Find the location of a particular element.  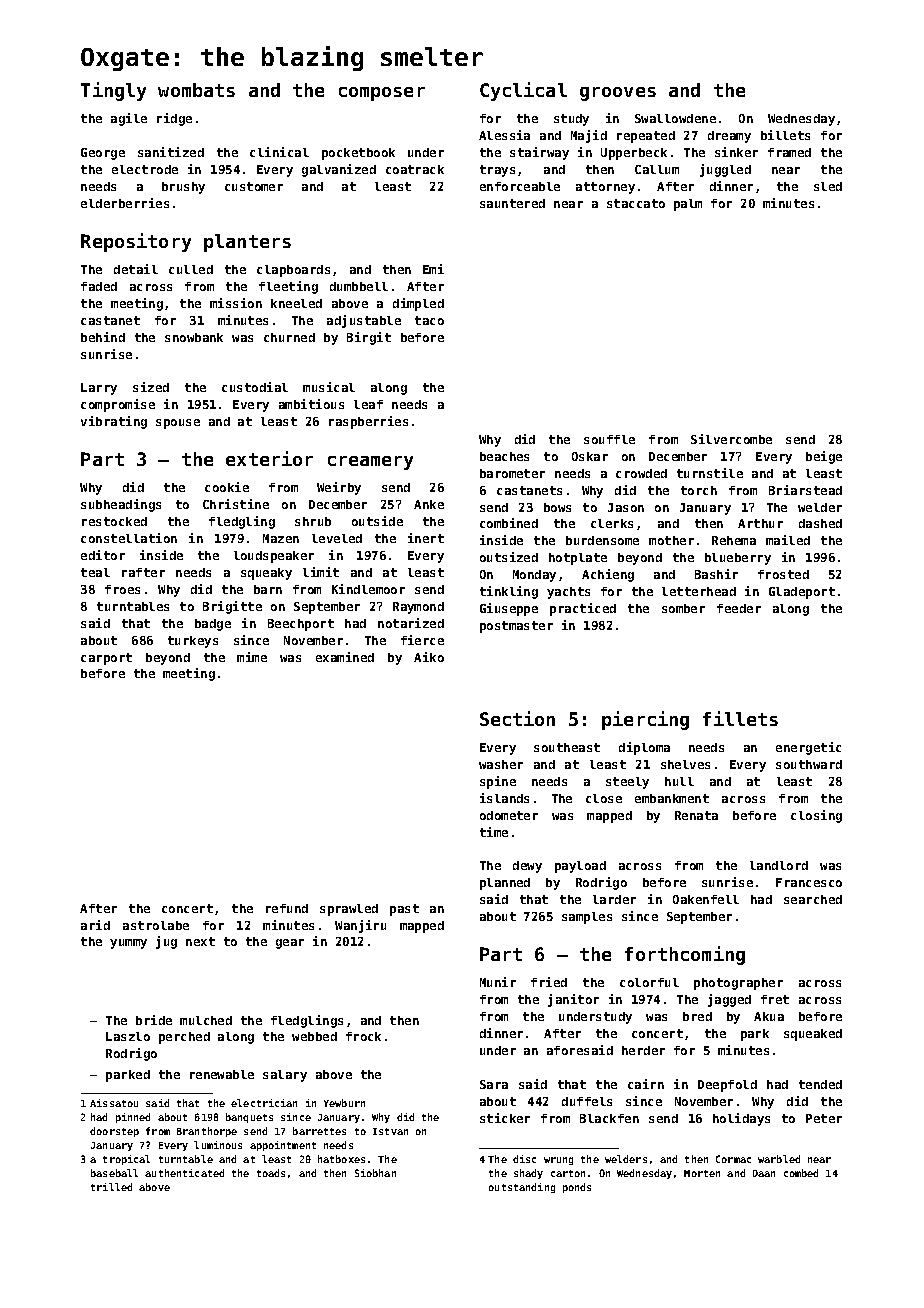

customer is located at coordinates (254, 186).
